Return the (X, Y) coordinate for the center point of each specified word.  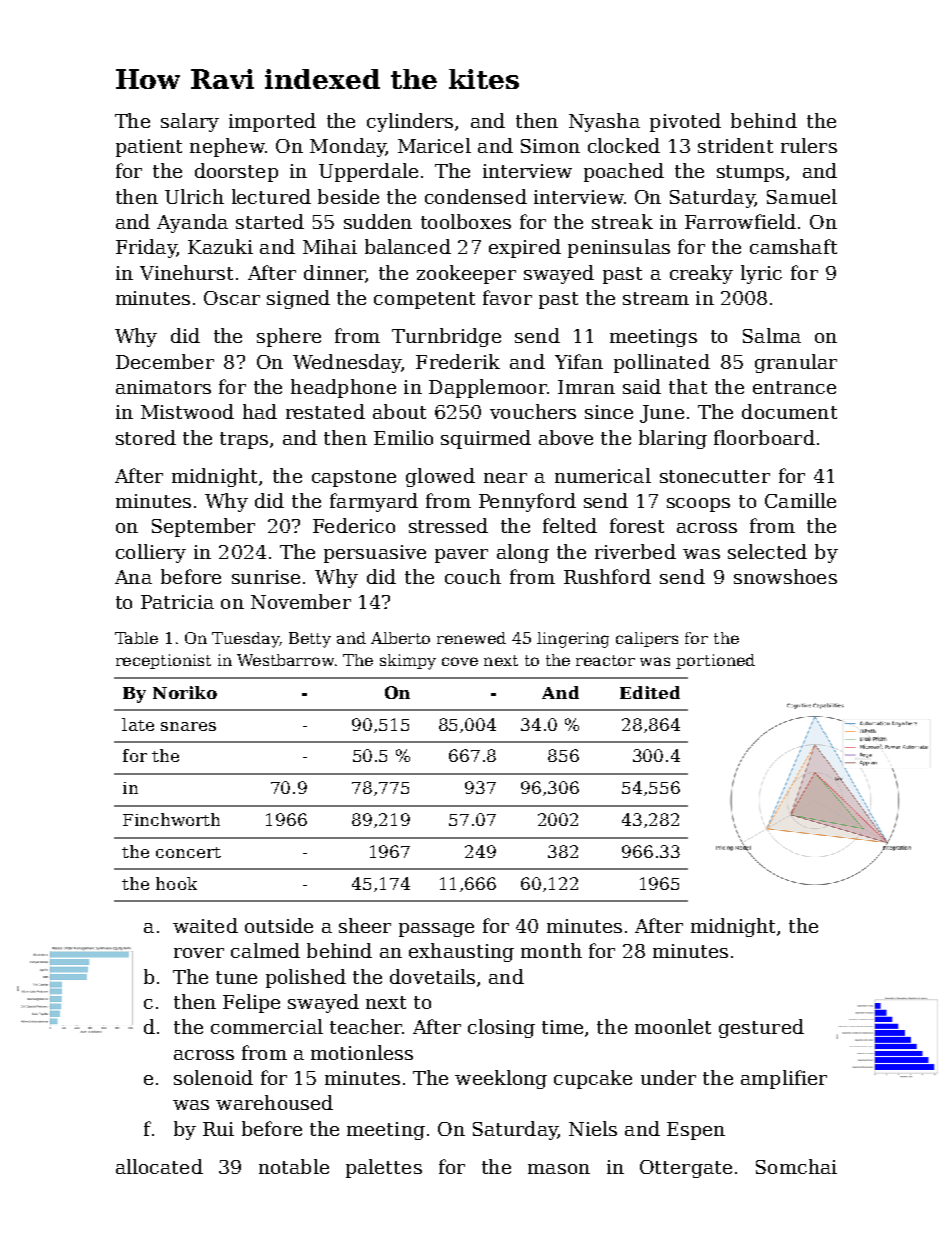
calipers (647, 639)
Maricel (434, 145)
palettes (384, 1168)
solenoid (213, 1077)
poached (624, 172)
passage (436, 930)
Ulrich (194, 196)
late (138, 724)
